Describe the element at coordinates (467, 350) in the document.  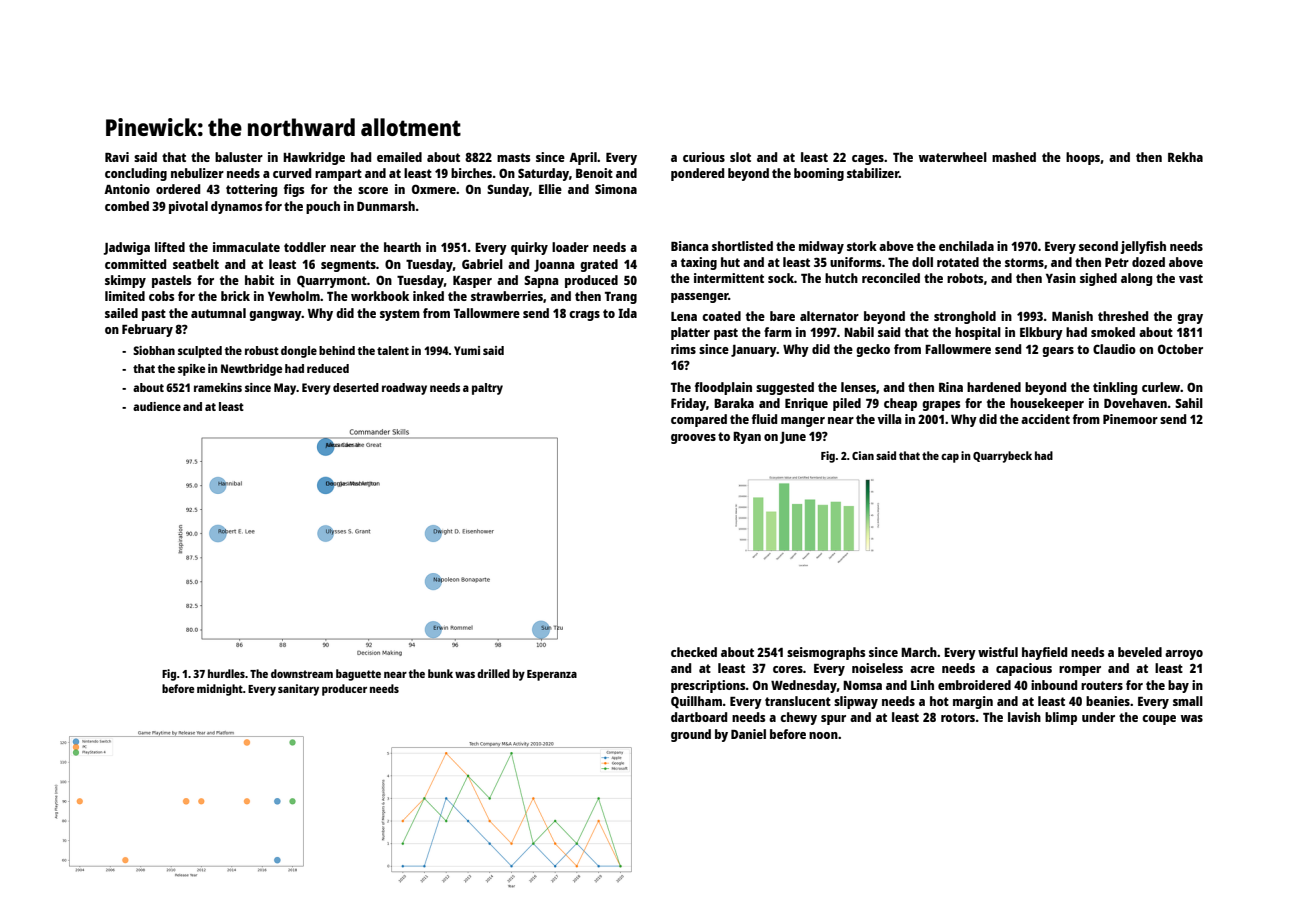
I see `Yumi` at that location.
